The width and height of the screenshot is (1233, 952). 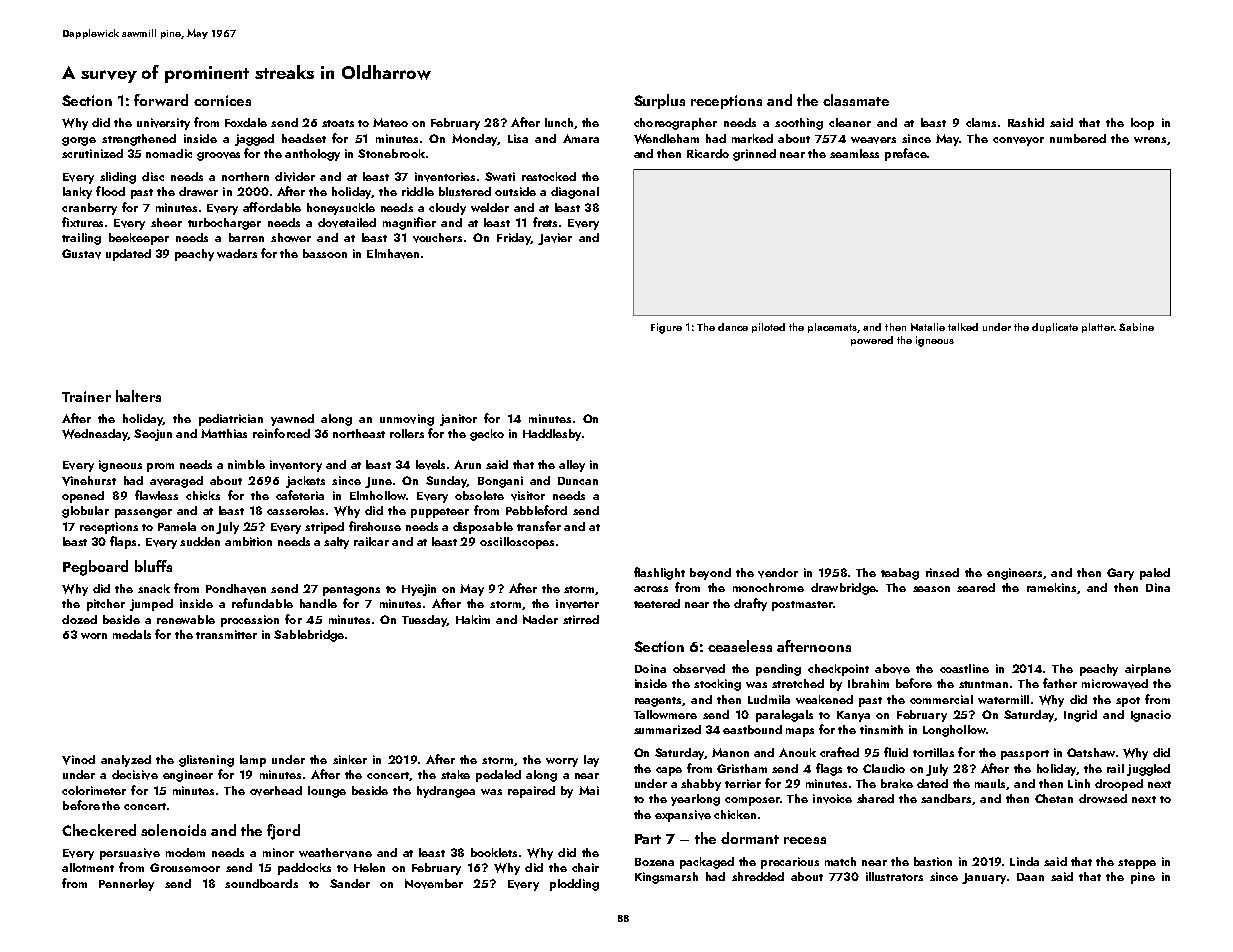 I want to click on alley, so click(x=572, y=466).
